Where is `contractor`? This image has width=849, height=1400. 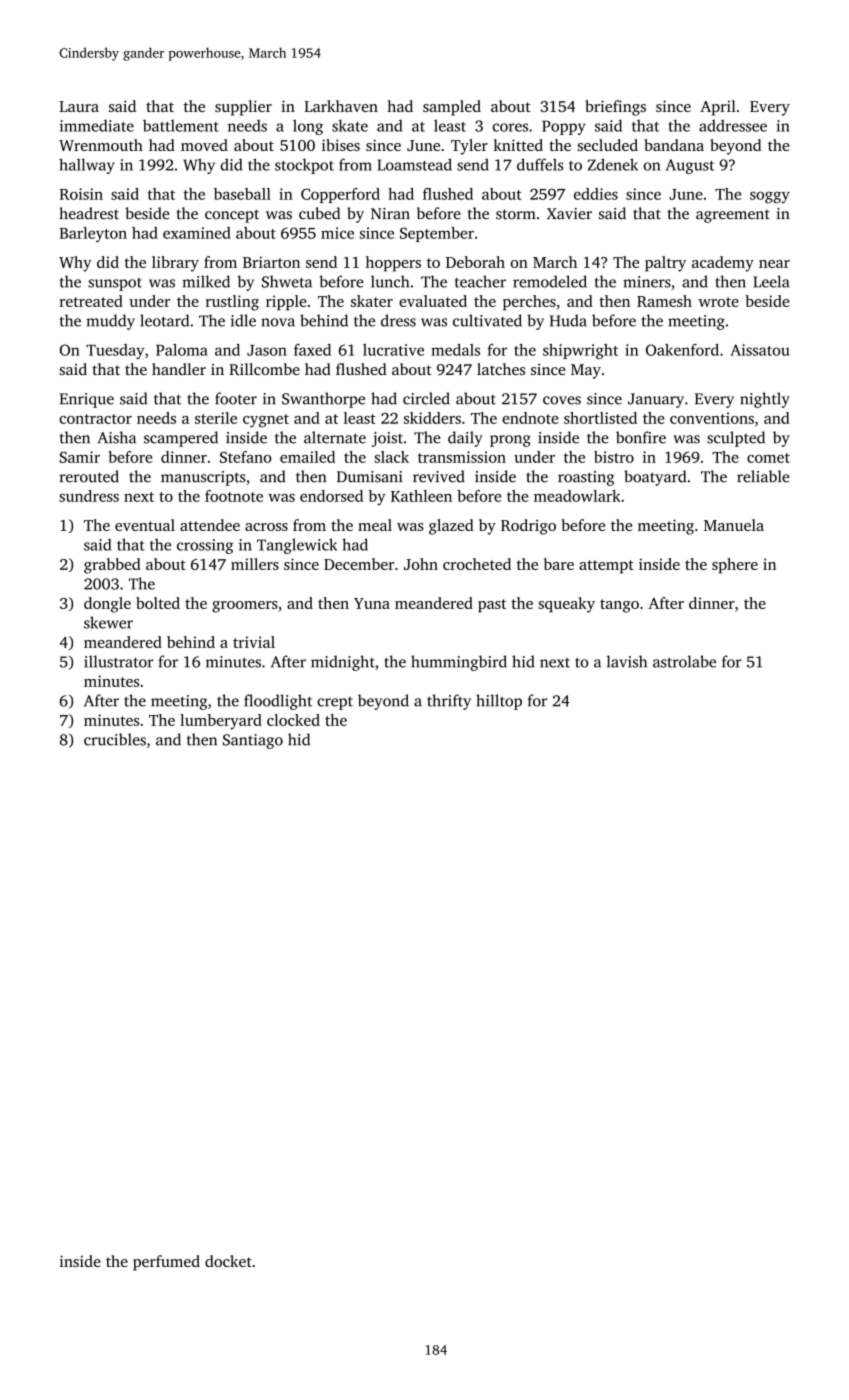
contractor is located at coordinates (95, 419).
